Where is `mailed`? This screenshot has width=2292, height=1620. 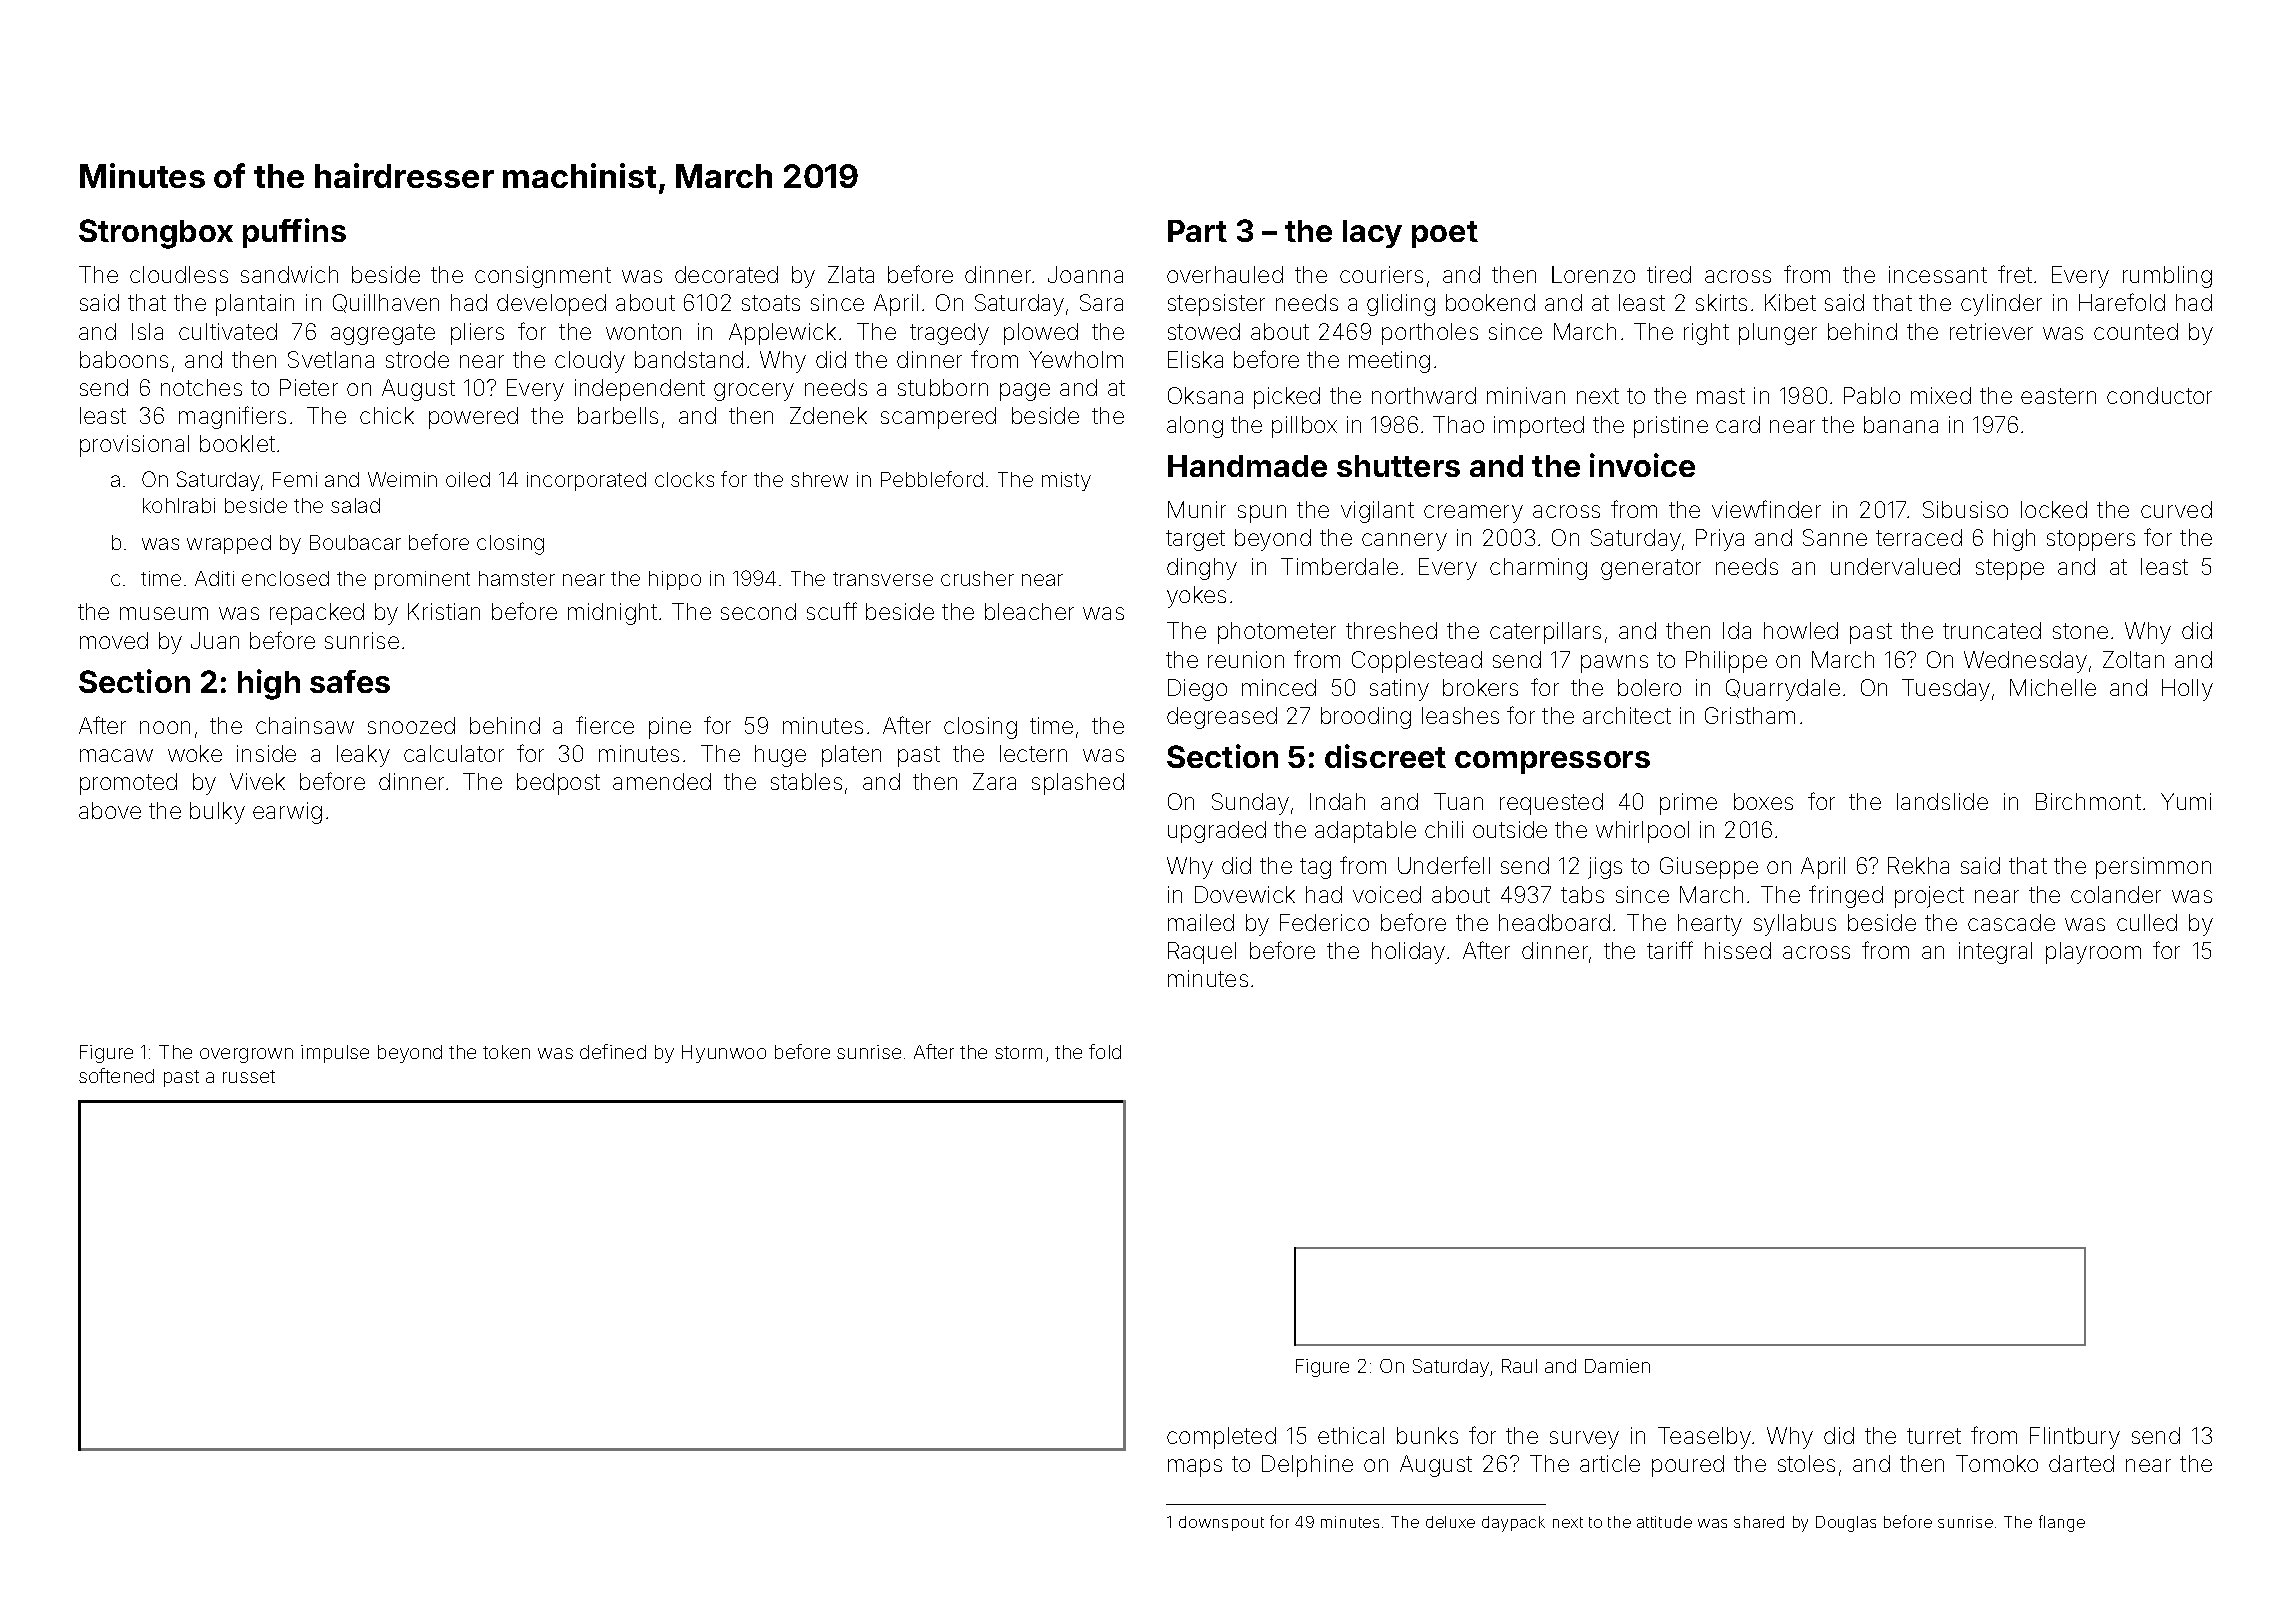
mailed is located at coordinates (1201, 922).
